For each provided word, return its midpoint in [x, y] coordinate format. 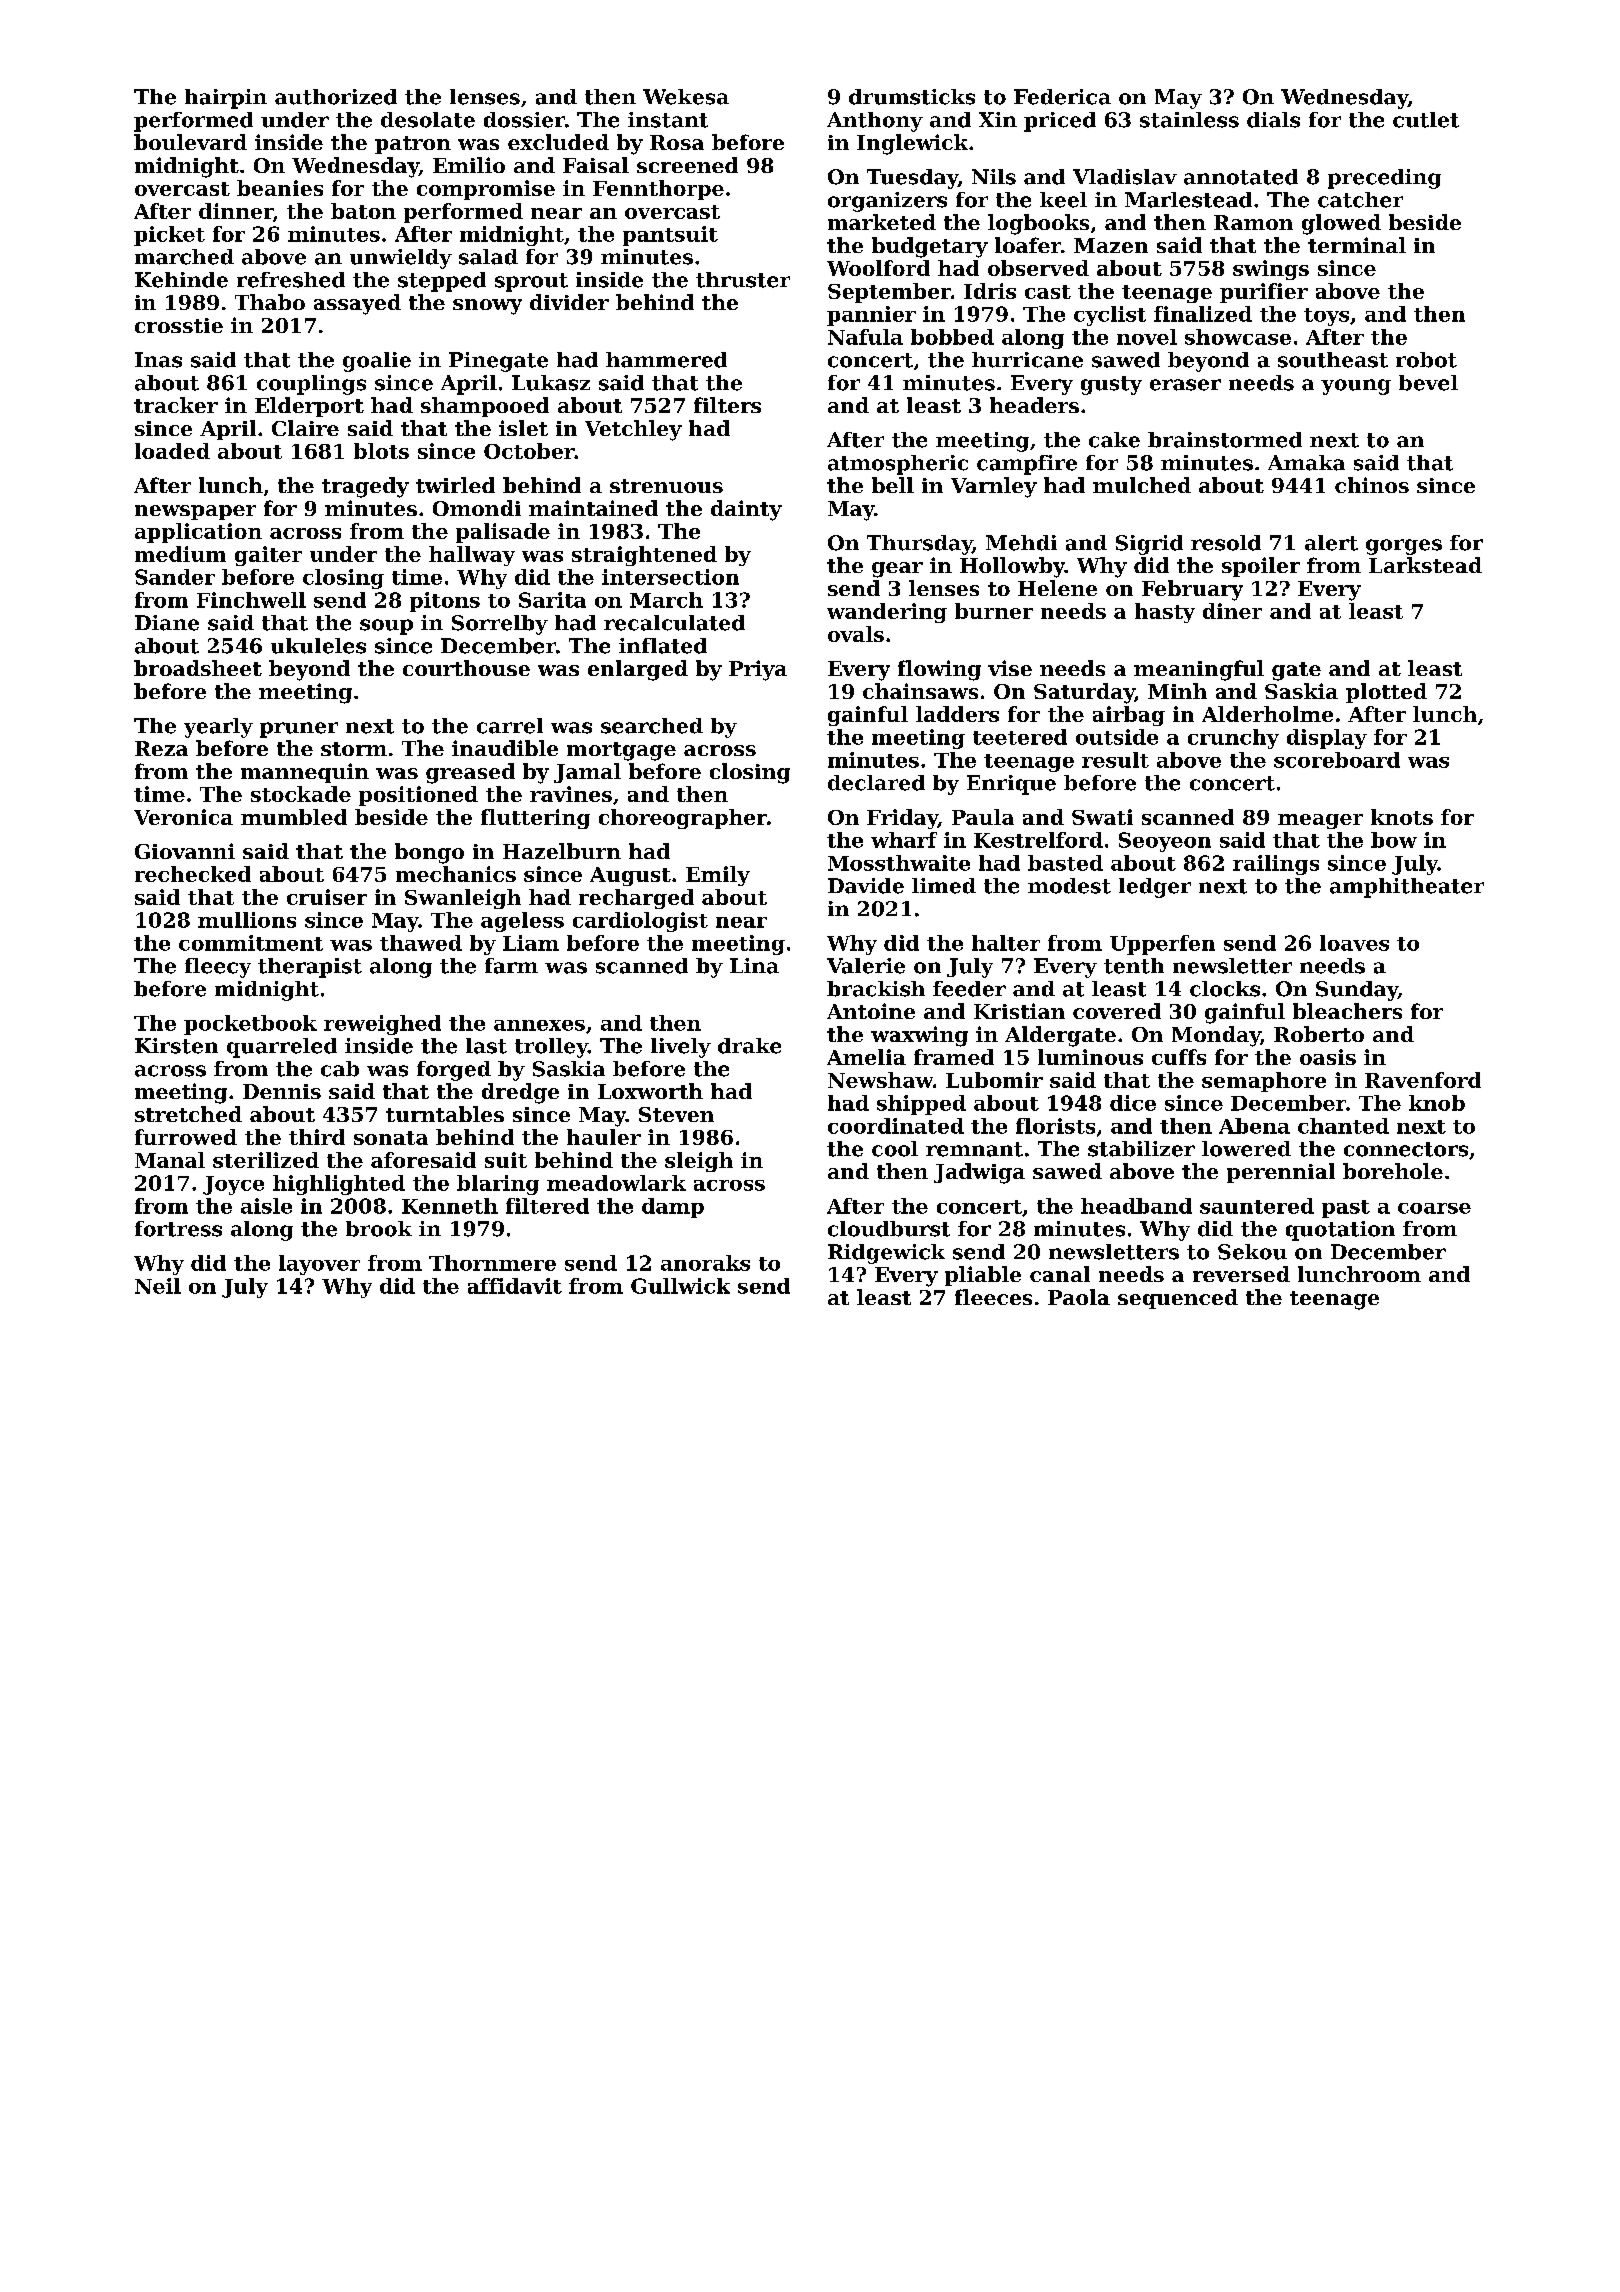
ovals [856, 634]
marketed [882, 222]
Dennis [282, 1091]
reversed [1241, 1274]
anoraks [705, 1263]
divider [569, 302]
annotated [1241, 177]
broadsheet [198, 668]
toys [1326, 317]
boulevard [190, 142]
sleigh [699, 1162]
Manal [170, 1160]
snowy [487, 307]
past [1346, 1209]
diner [1232, 611]
